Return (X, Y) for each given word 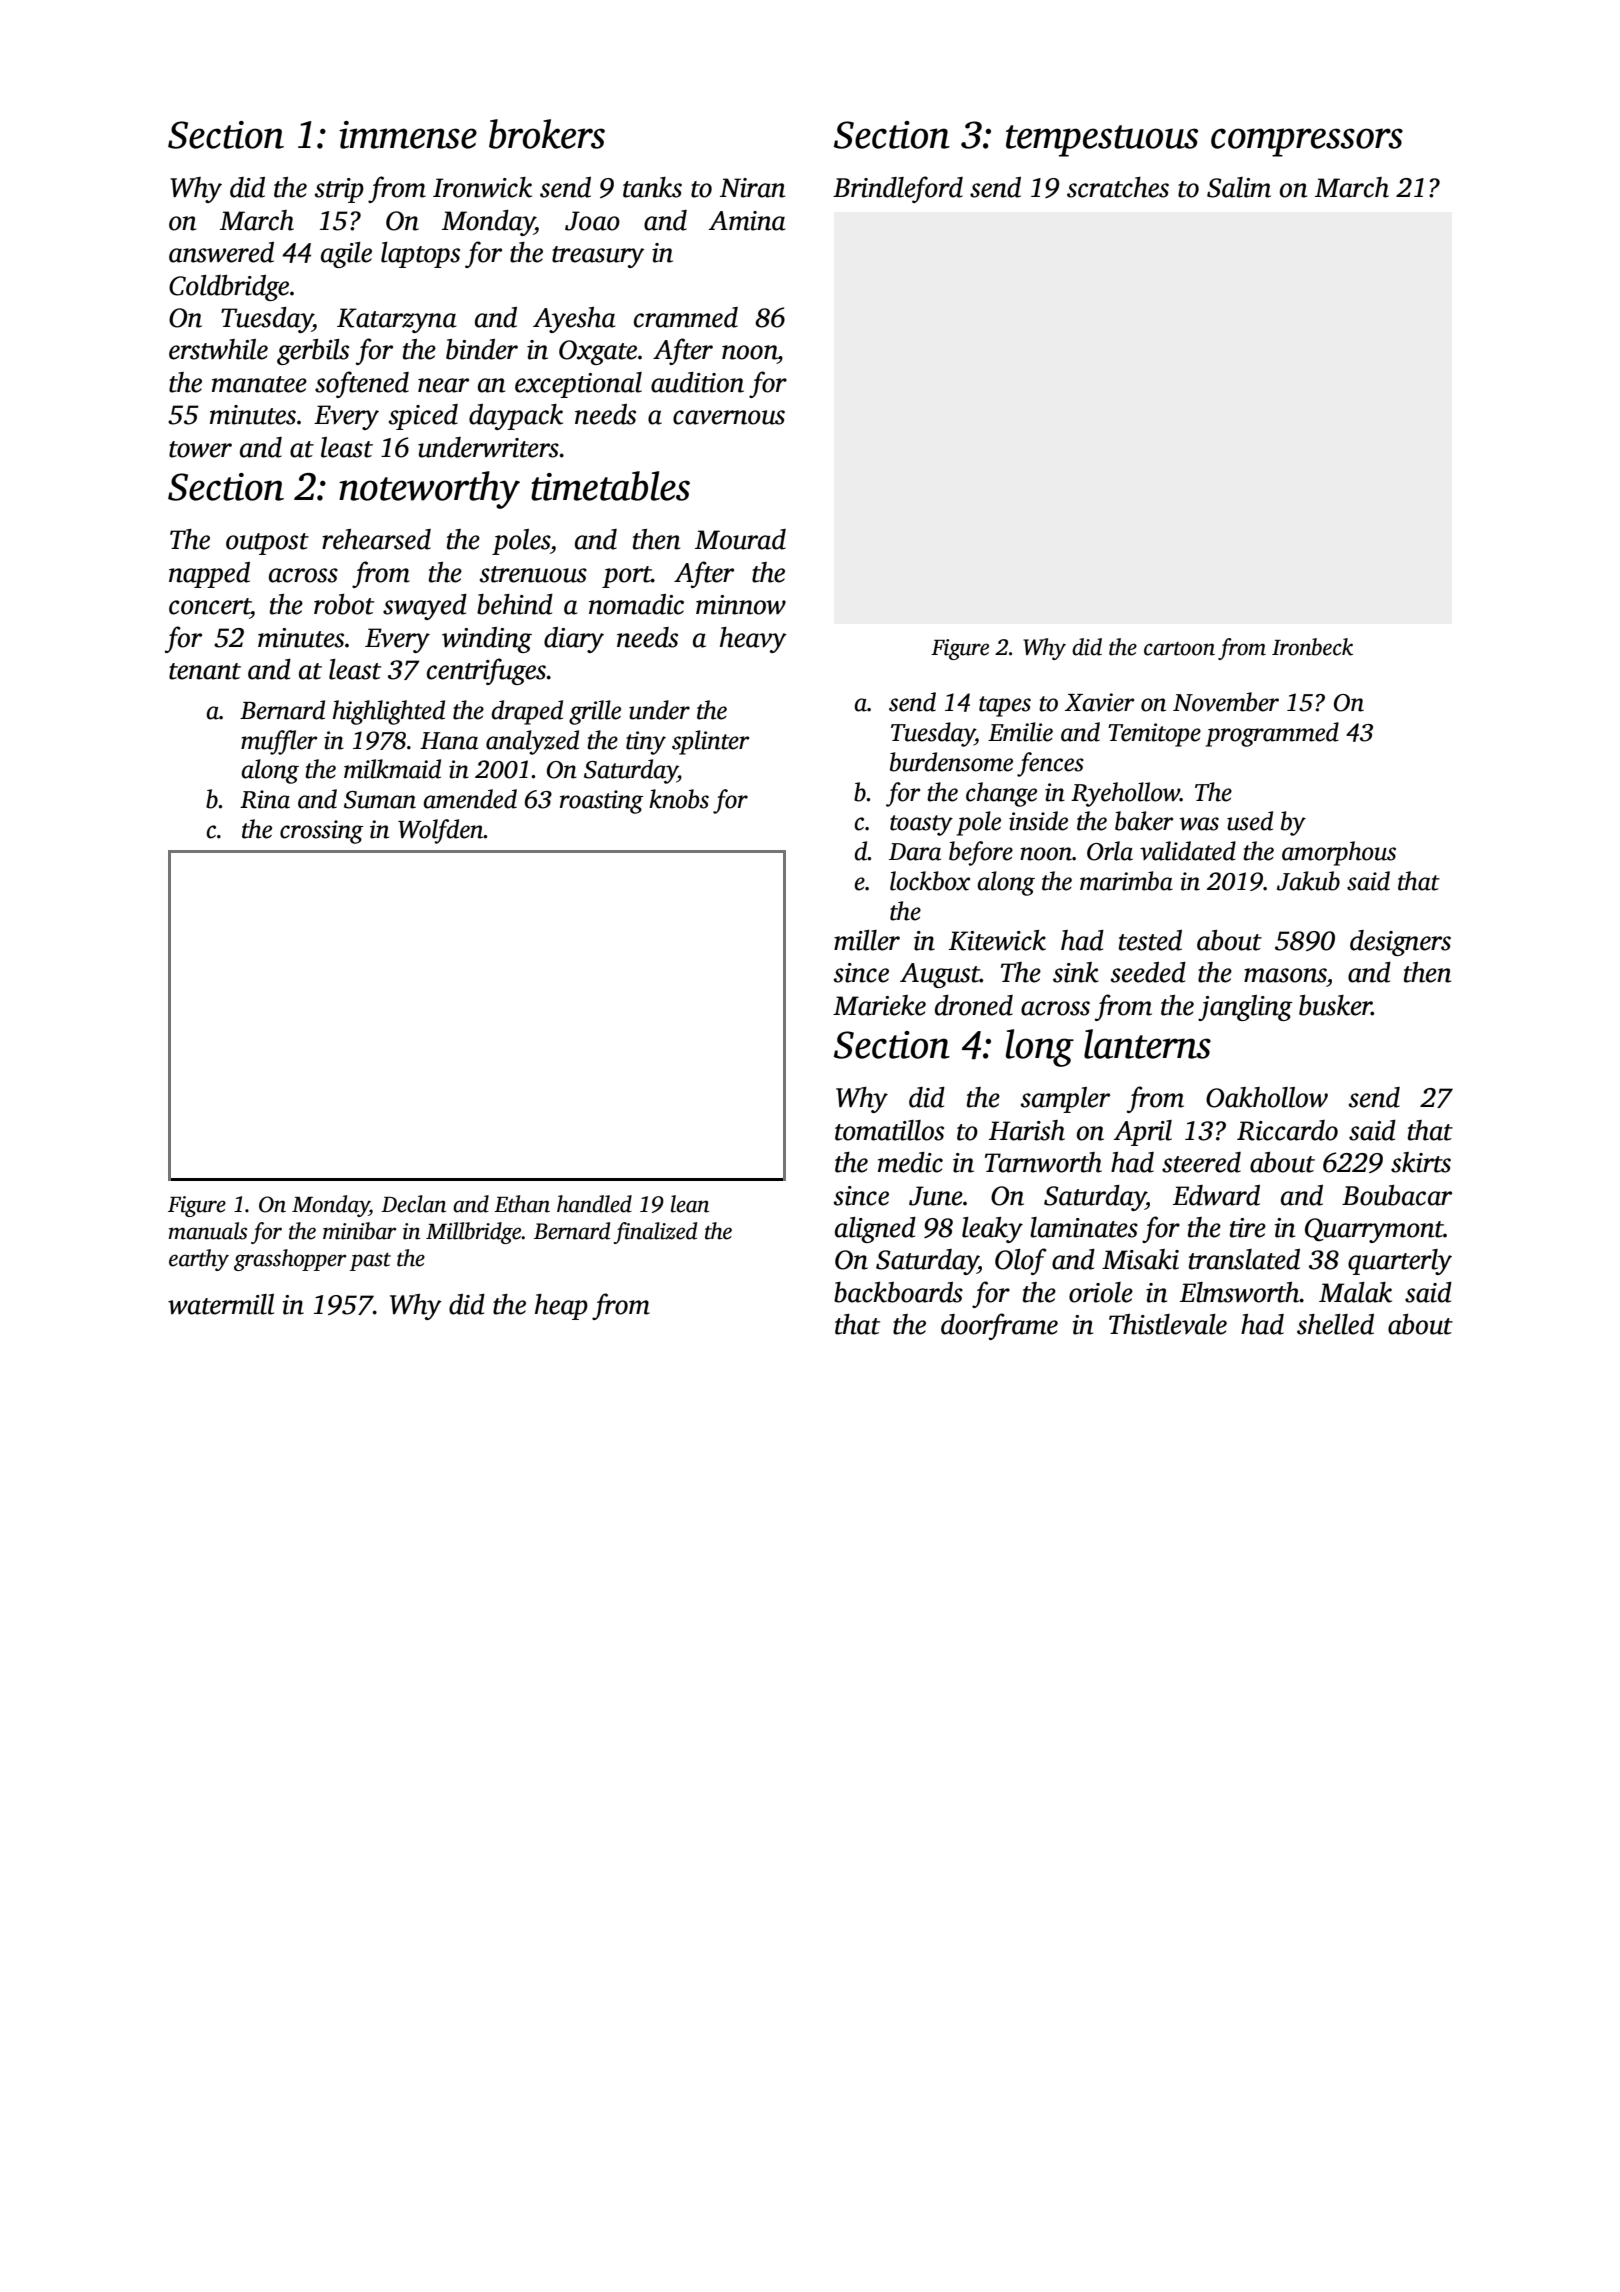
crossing (321, 832)
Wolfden (441, 831)
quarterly (1400, 1262)
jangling (1245, 1008)
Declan (413, 1204)
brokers (547, 134)
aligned (875, 1230)
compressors (1307, 142)
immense (408, 135)
